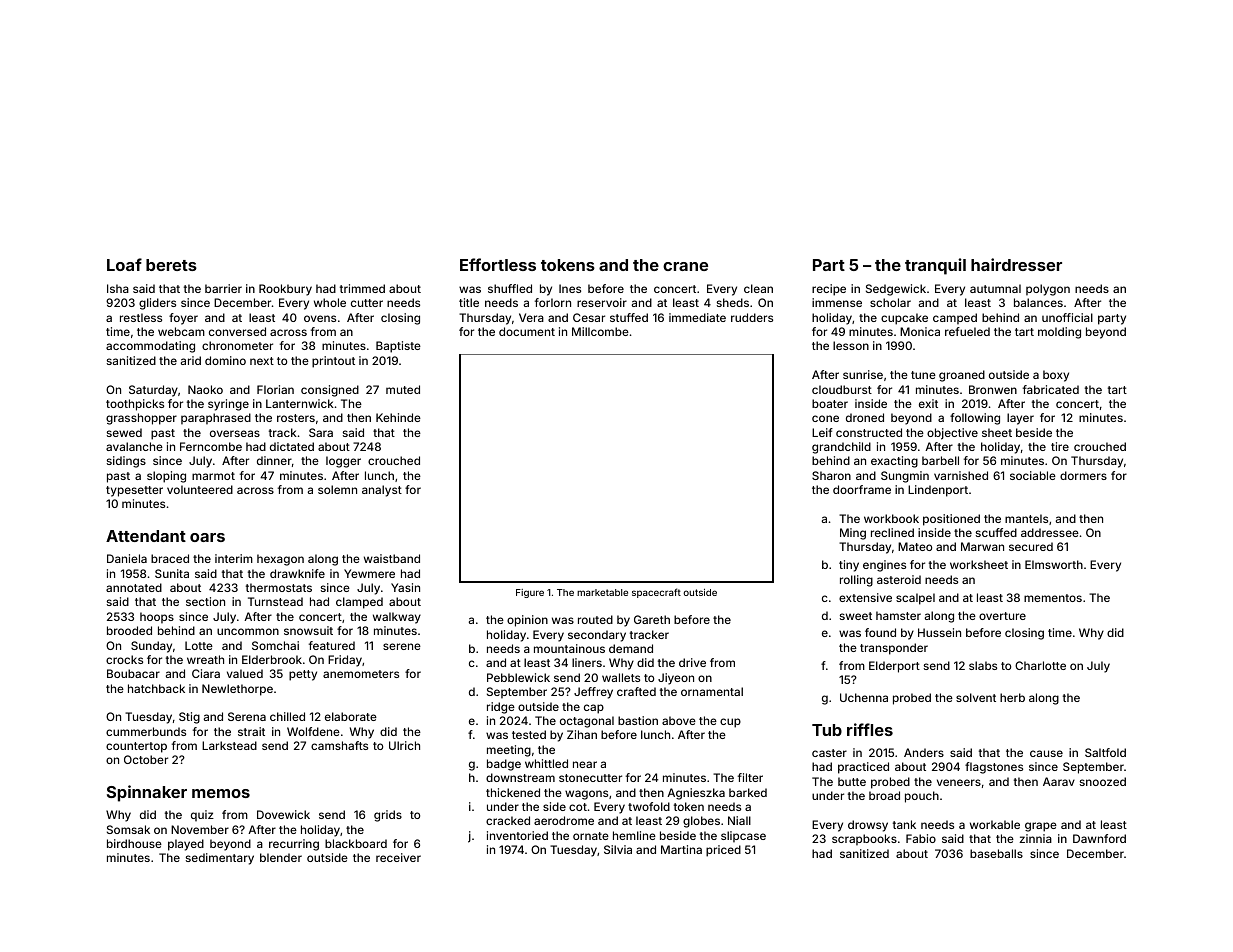 This screenshot has width=1233, height=952. I want to click on polygon, so click(1048, 290).
